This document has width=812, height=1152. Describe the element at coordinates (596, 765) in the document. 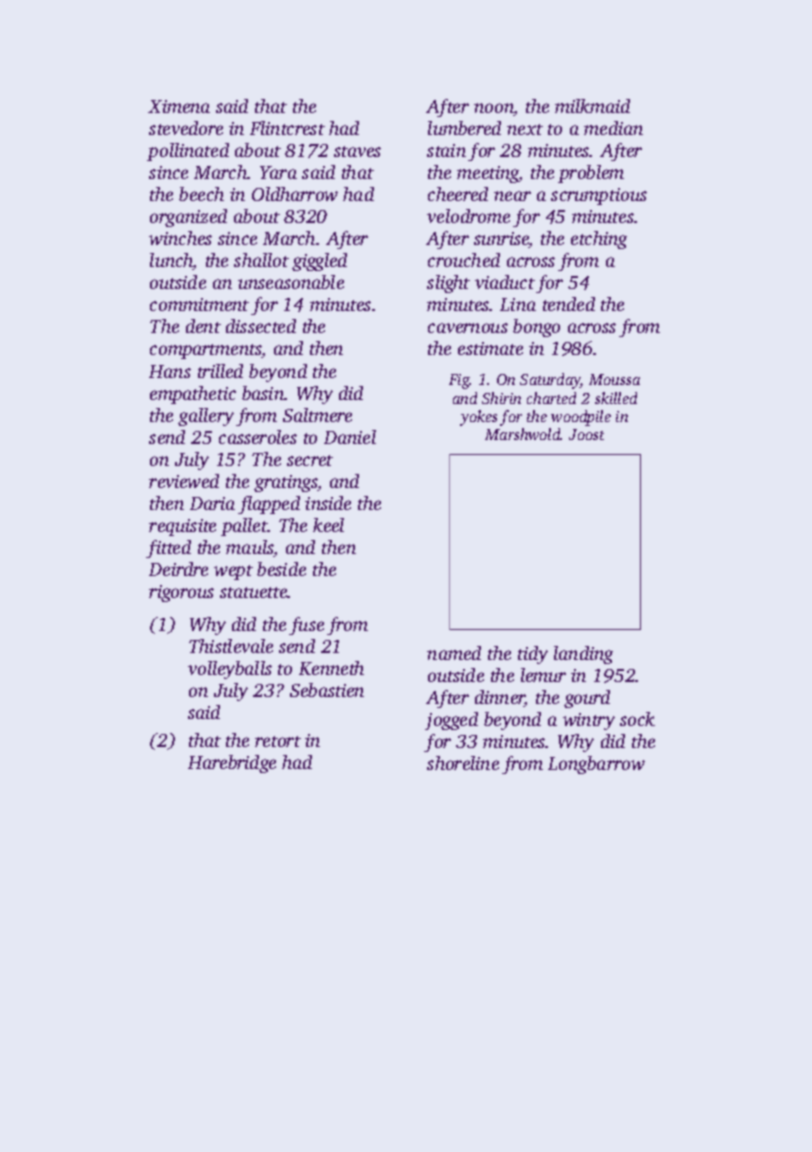

I see `Longbarrow` at that location.
